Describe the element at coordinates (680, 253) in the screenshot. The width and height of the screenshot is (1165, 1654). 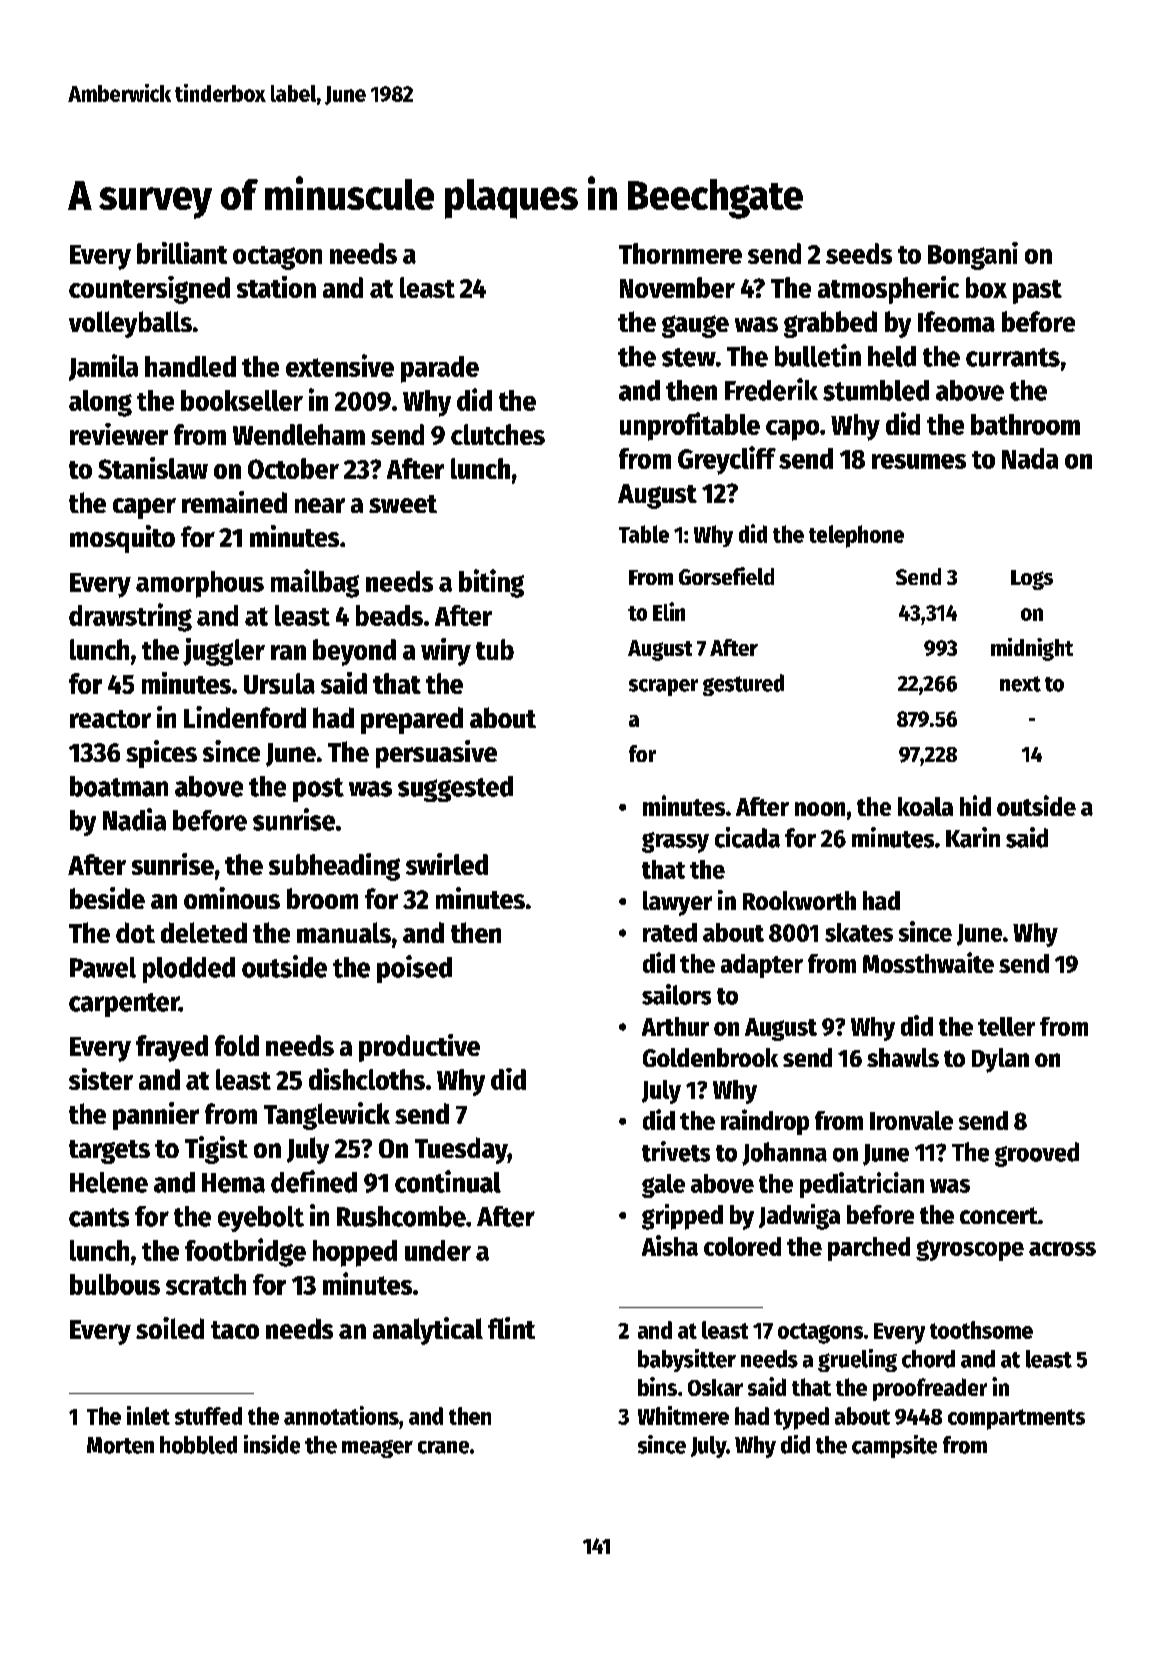
I see `Thornmere` at that location.
